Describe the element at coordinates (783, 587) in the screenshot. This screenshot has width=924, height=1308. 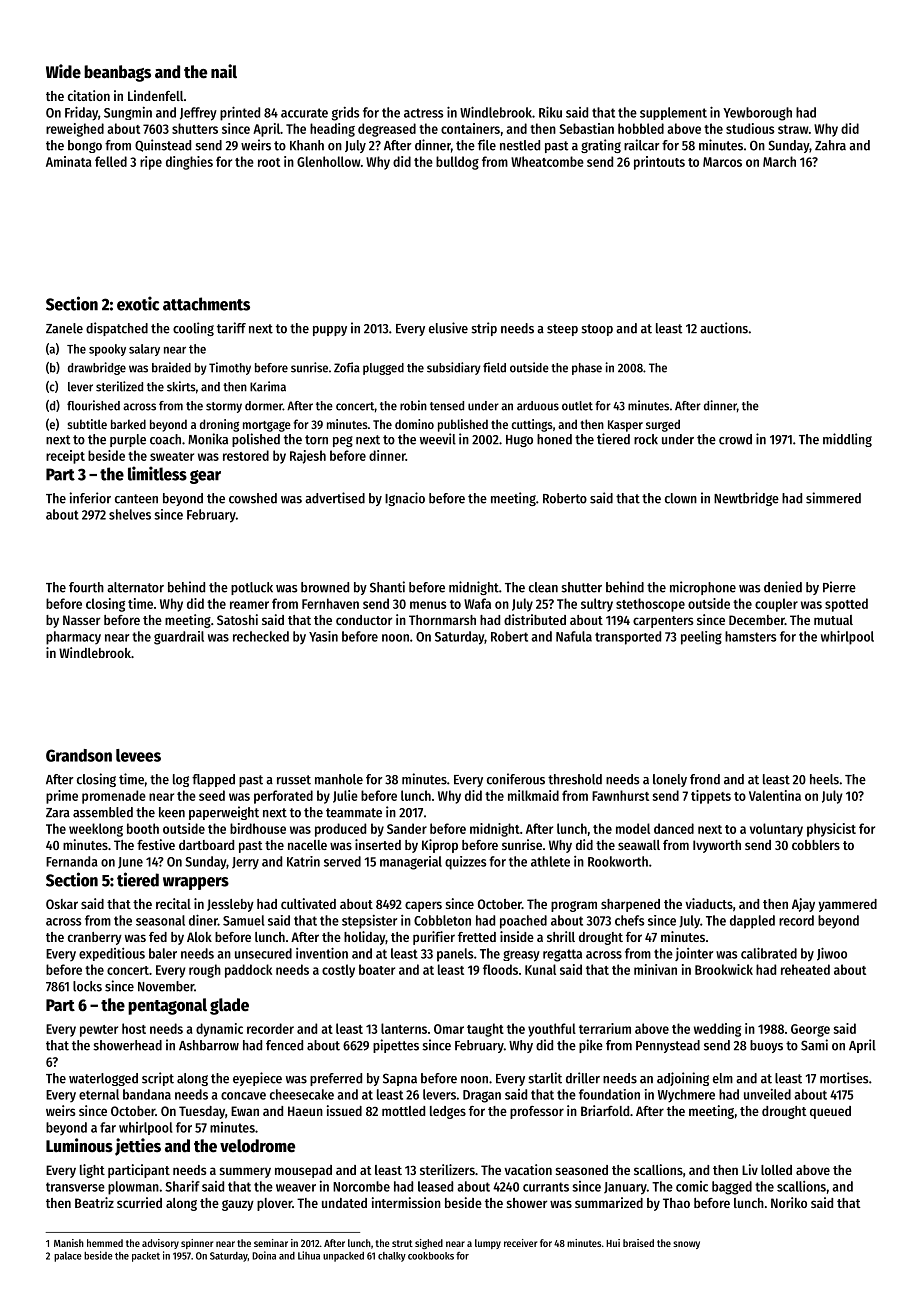
I see `denied` at that location.
